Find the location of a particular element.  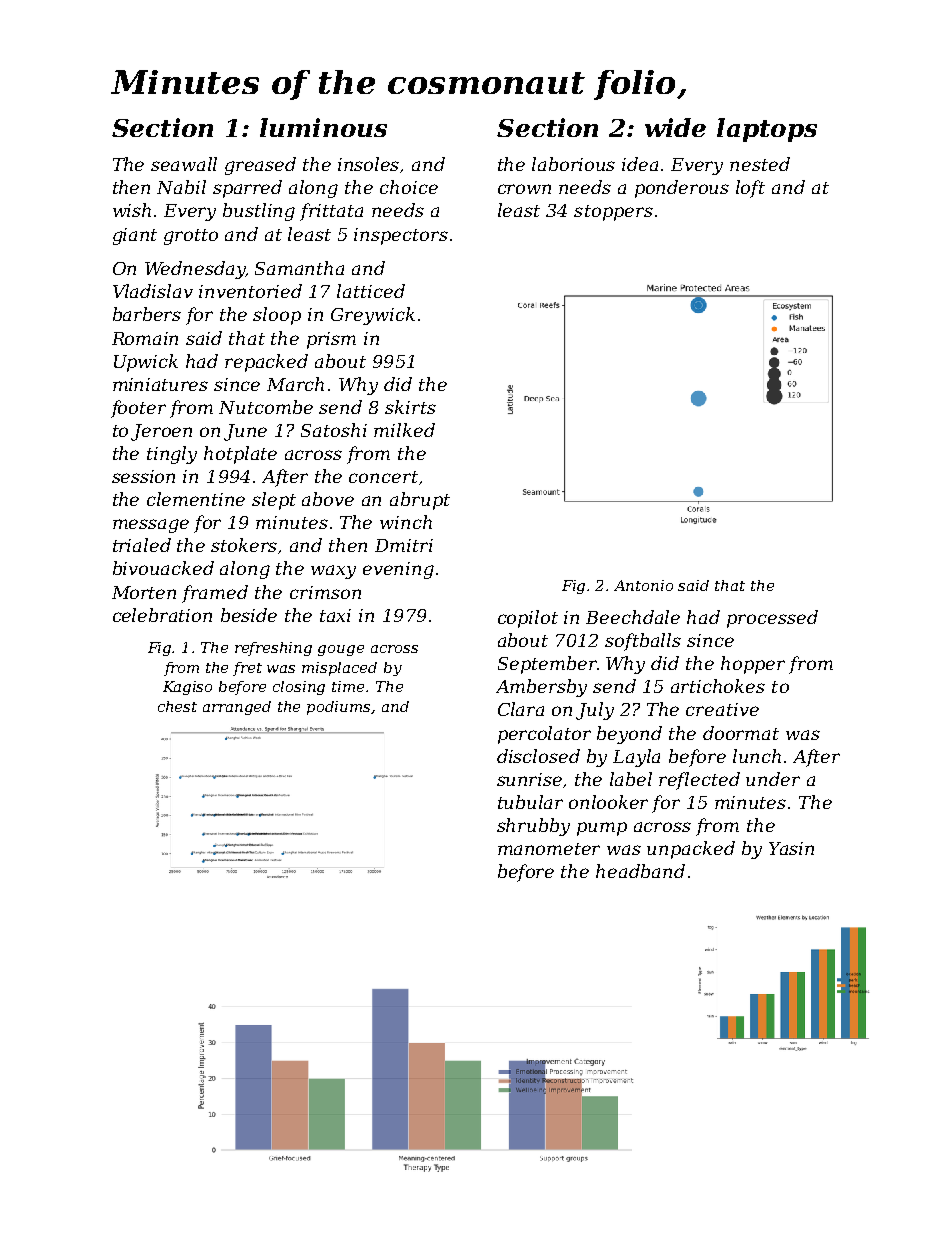

Dmitri is located at coordinates (404, 545).
